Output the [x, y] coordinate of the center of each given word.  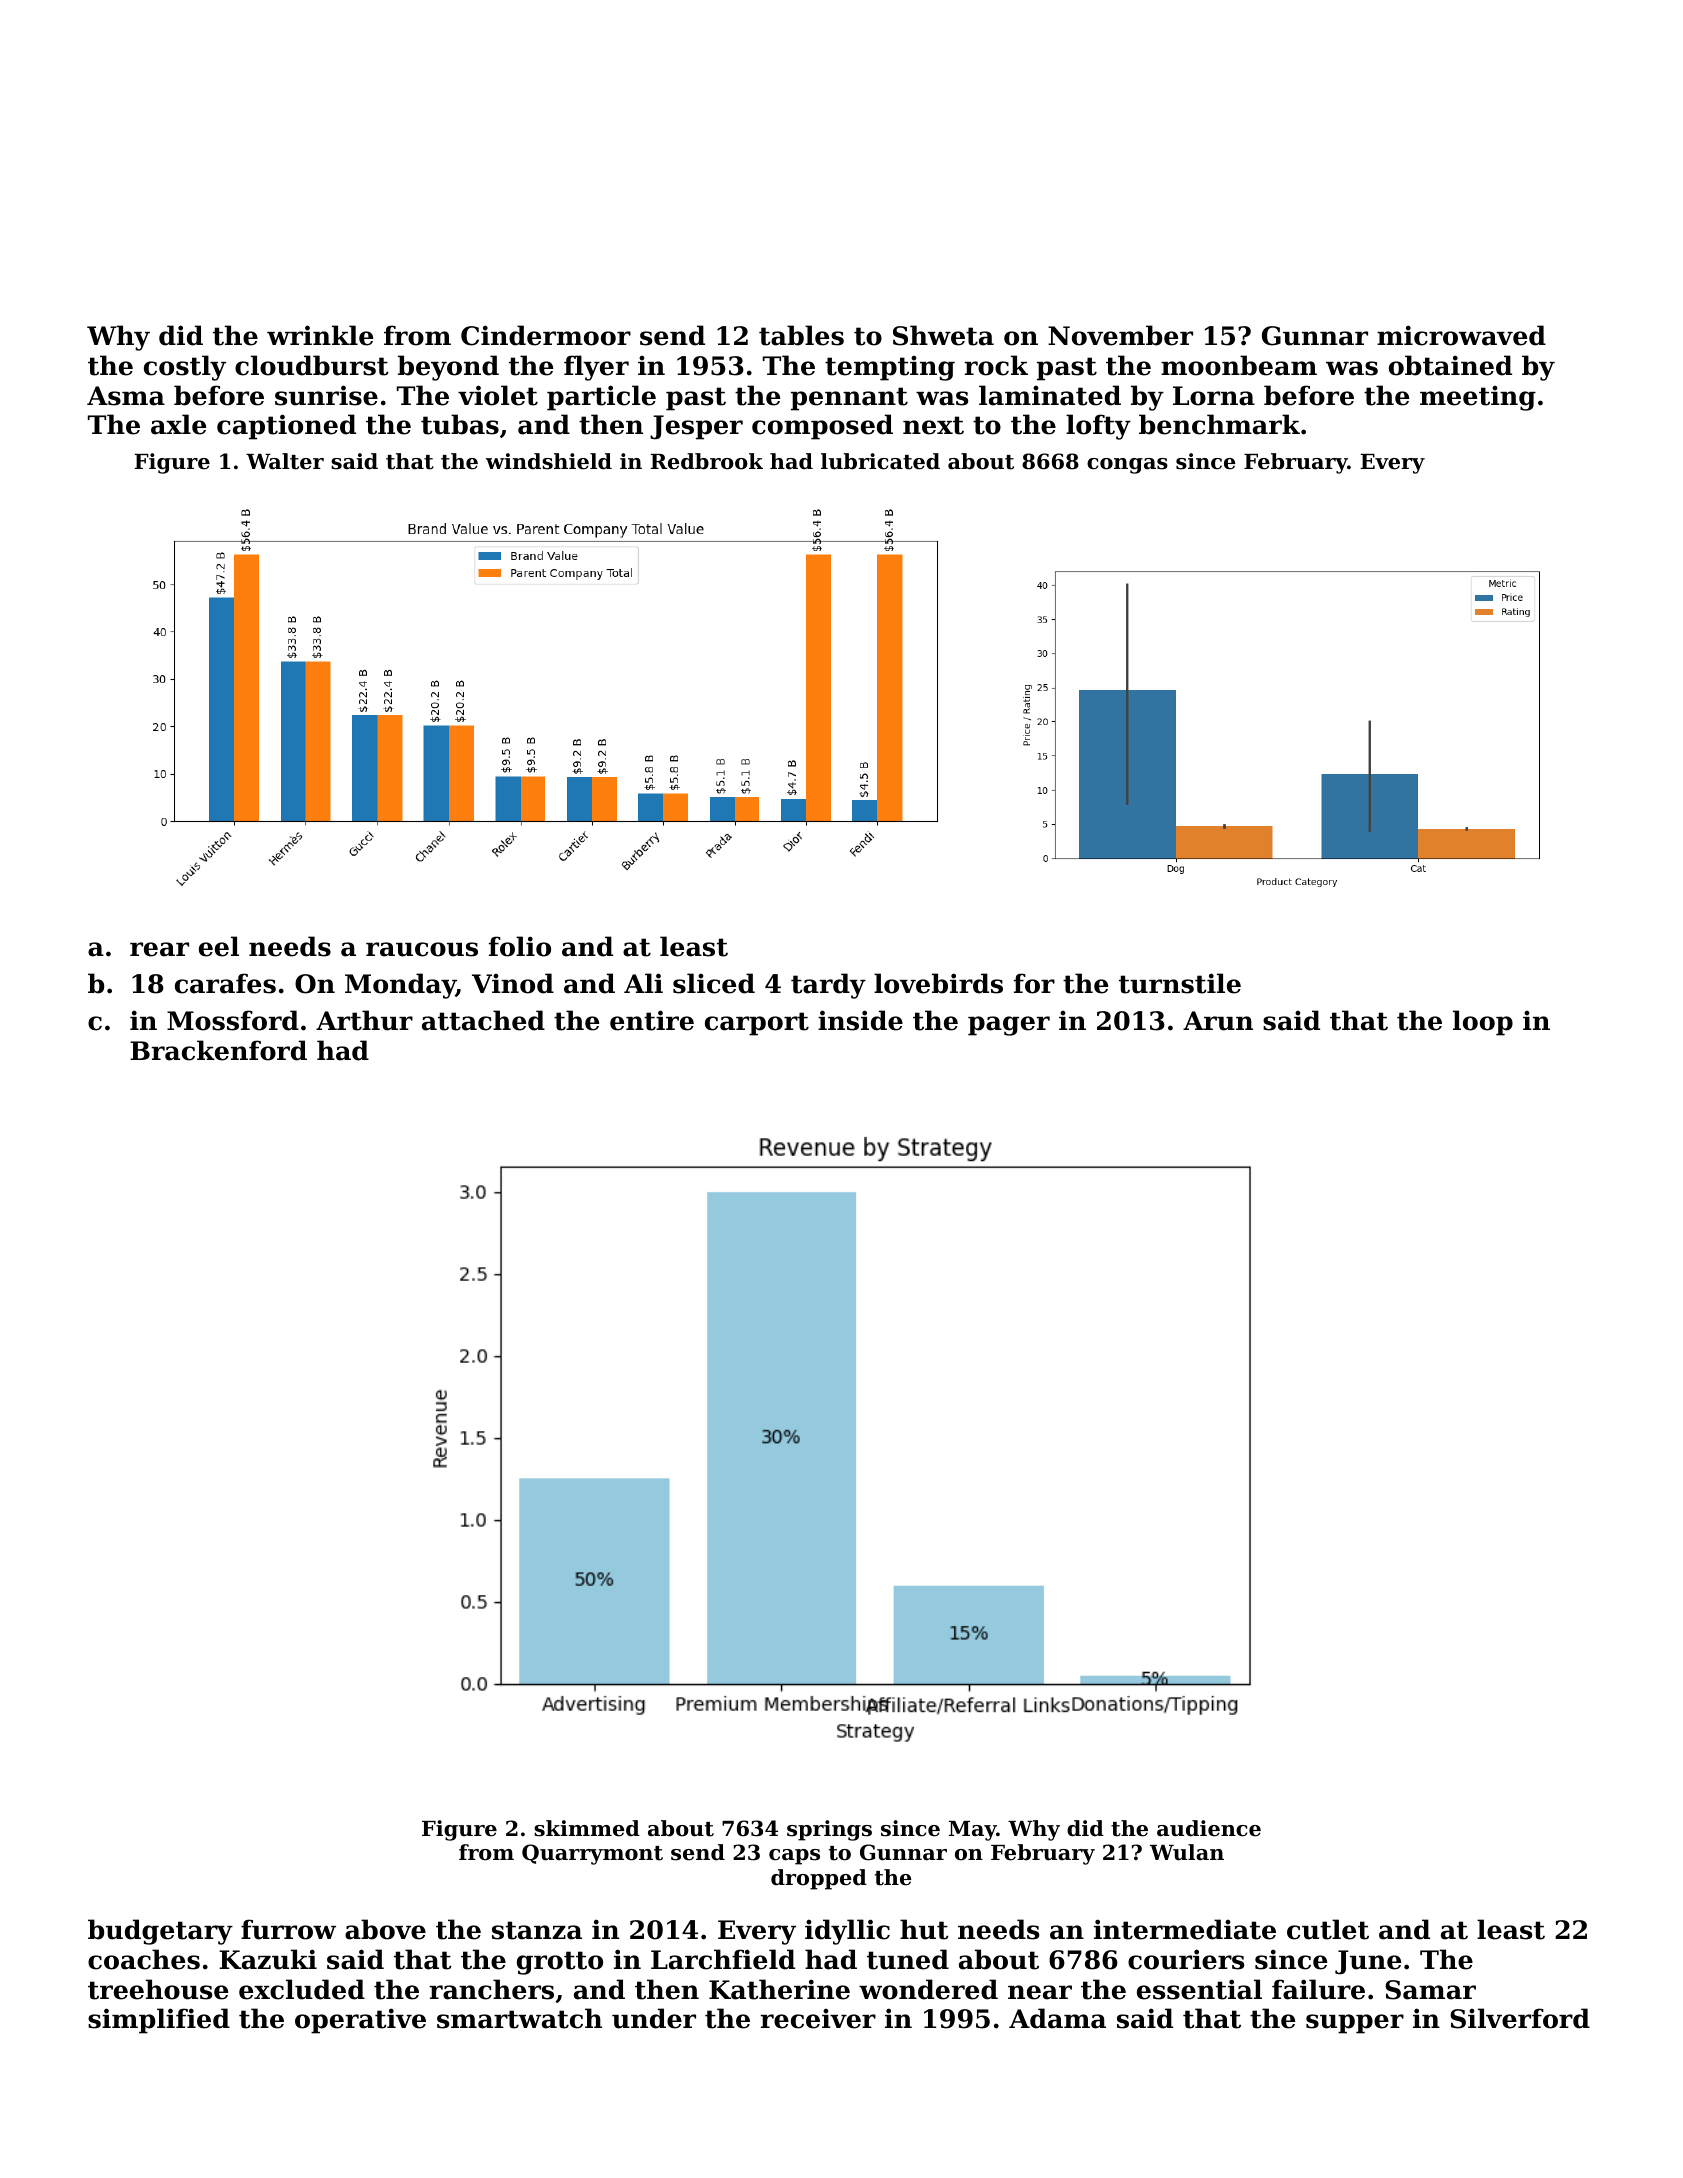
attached [483, 1020]
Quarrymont [592, 1854]
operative [360, 2021]
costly [185, 368]
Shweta [943, 335]
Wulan [1187, 1852]
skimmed [587, 1828]
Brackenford [218, 1050]
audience [1209, 1828]
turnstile [1180, 983]
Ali [643, 983]
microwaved [1461, 335]
